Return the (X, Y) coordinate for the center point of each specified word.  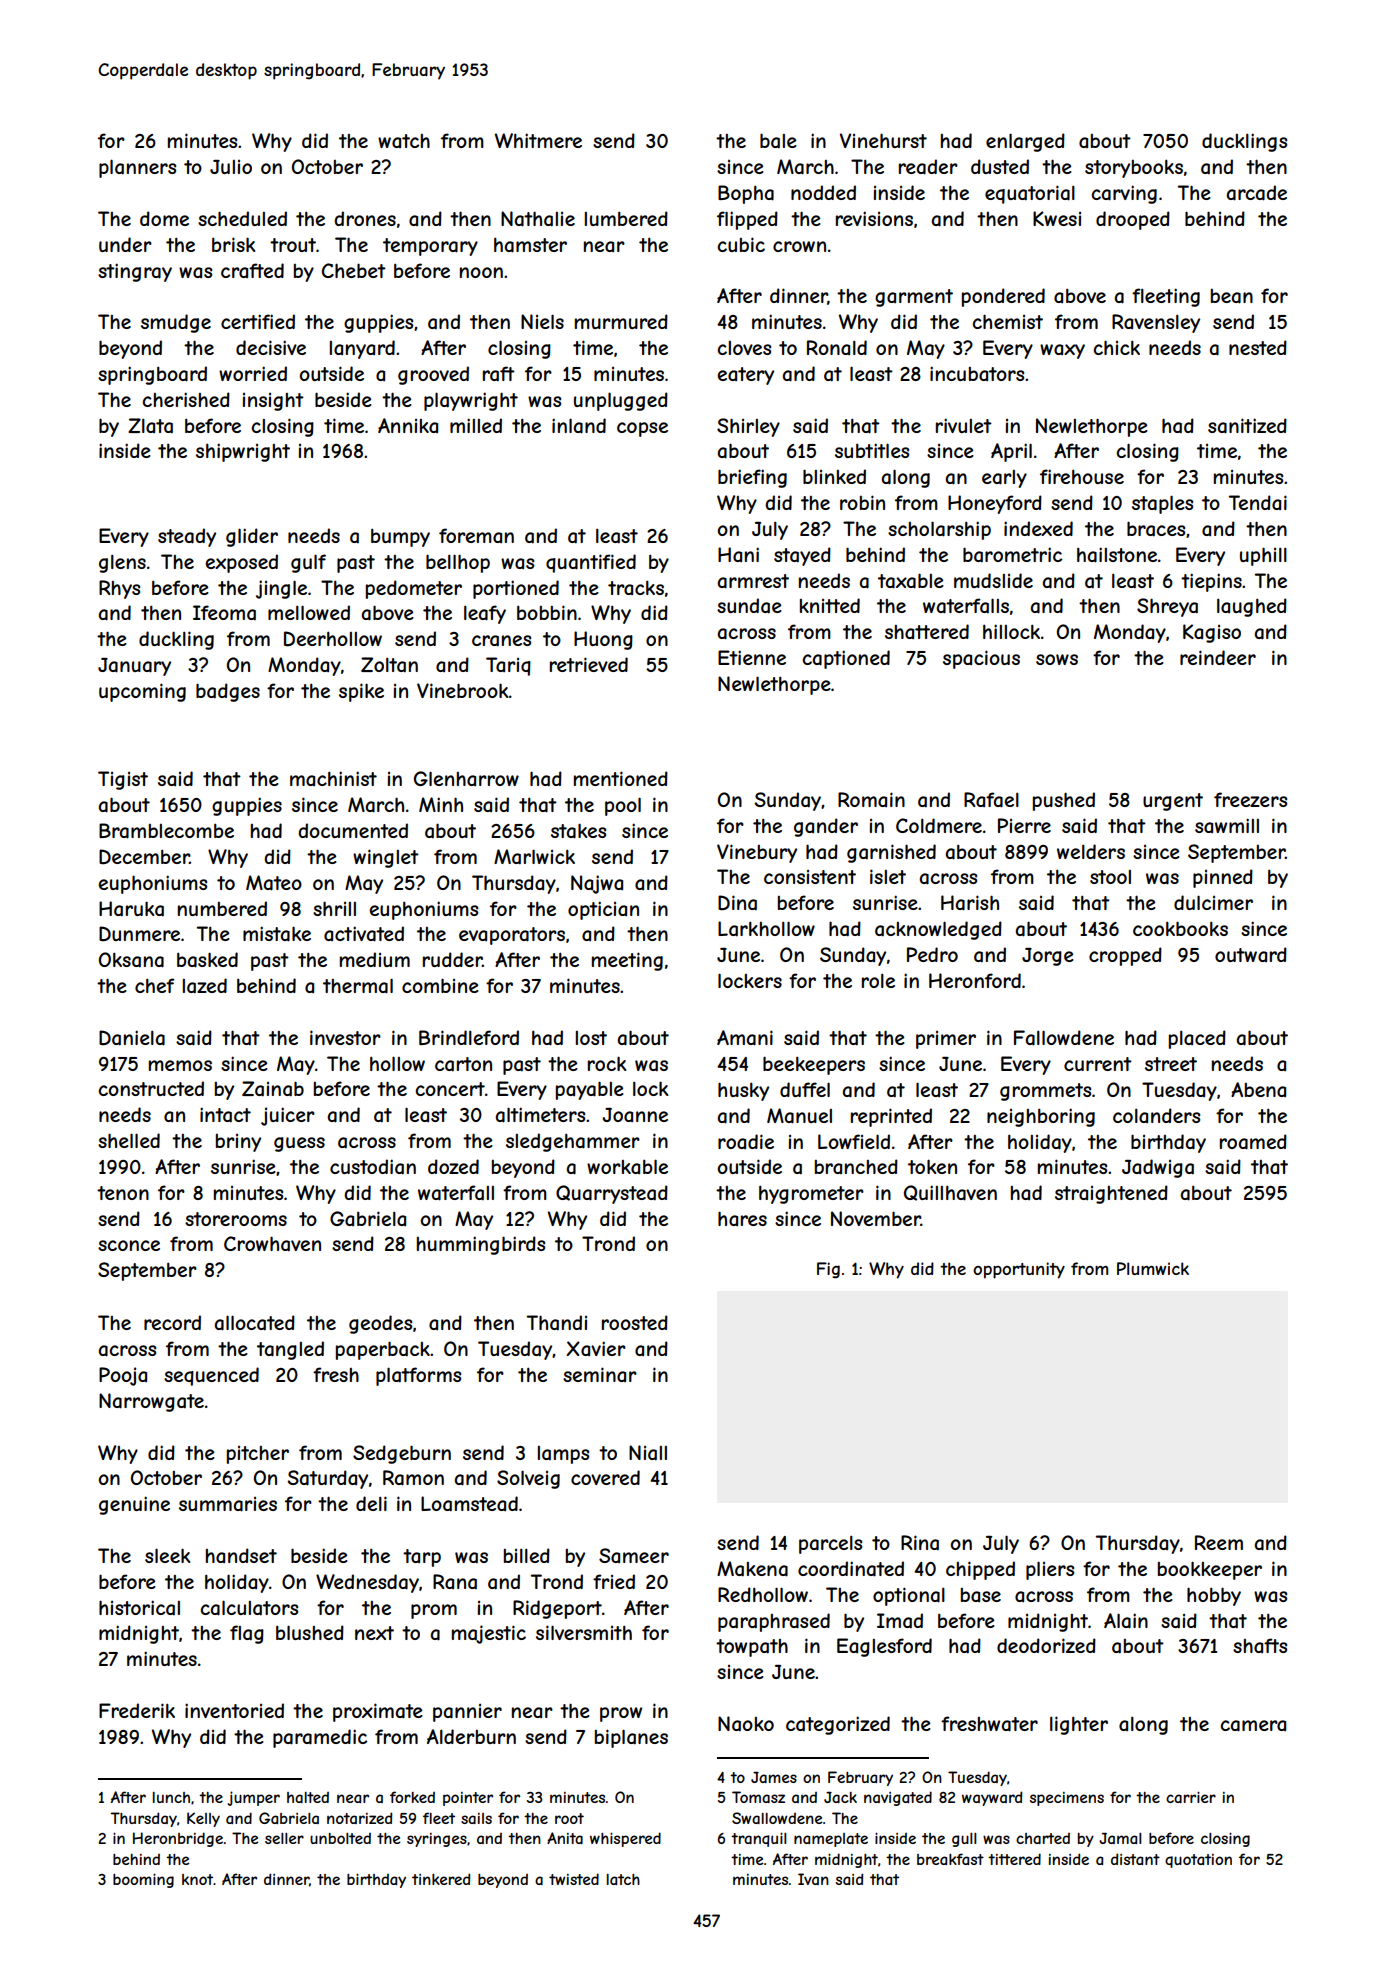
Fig (828, 1270)
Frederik (137, 1710)
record (172, 1322)
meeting (627, 961)
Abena (1258, 1089)
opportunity (1019, 1270)
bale (778, 141)
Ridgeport (557, 1609)
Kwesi (1057, 218)
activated (364, 934)
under (125, 244)
